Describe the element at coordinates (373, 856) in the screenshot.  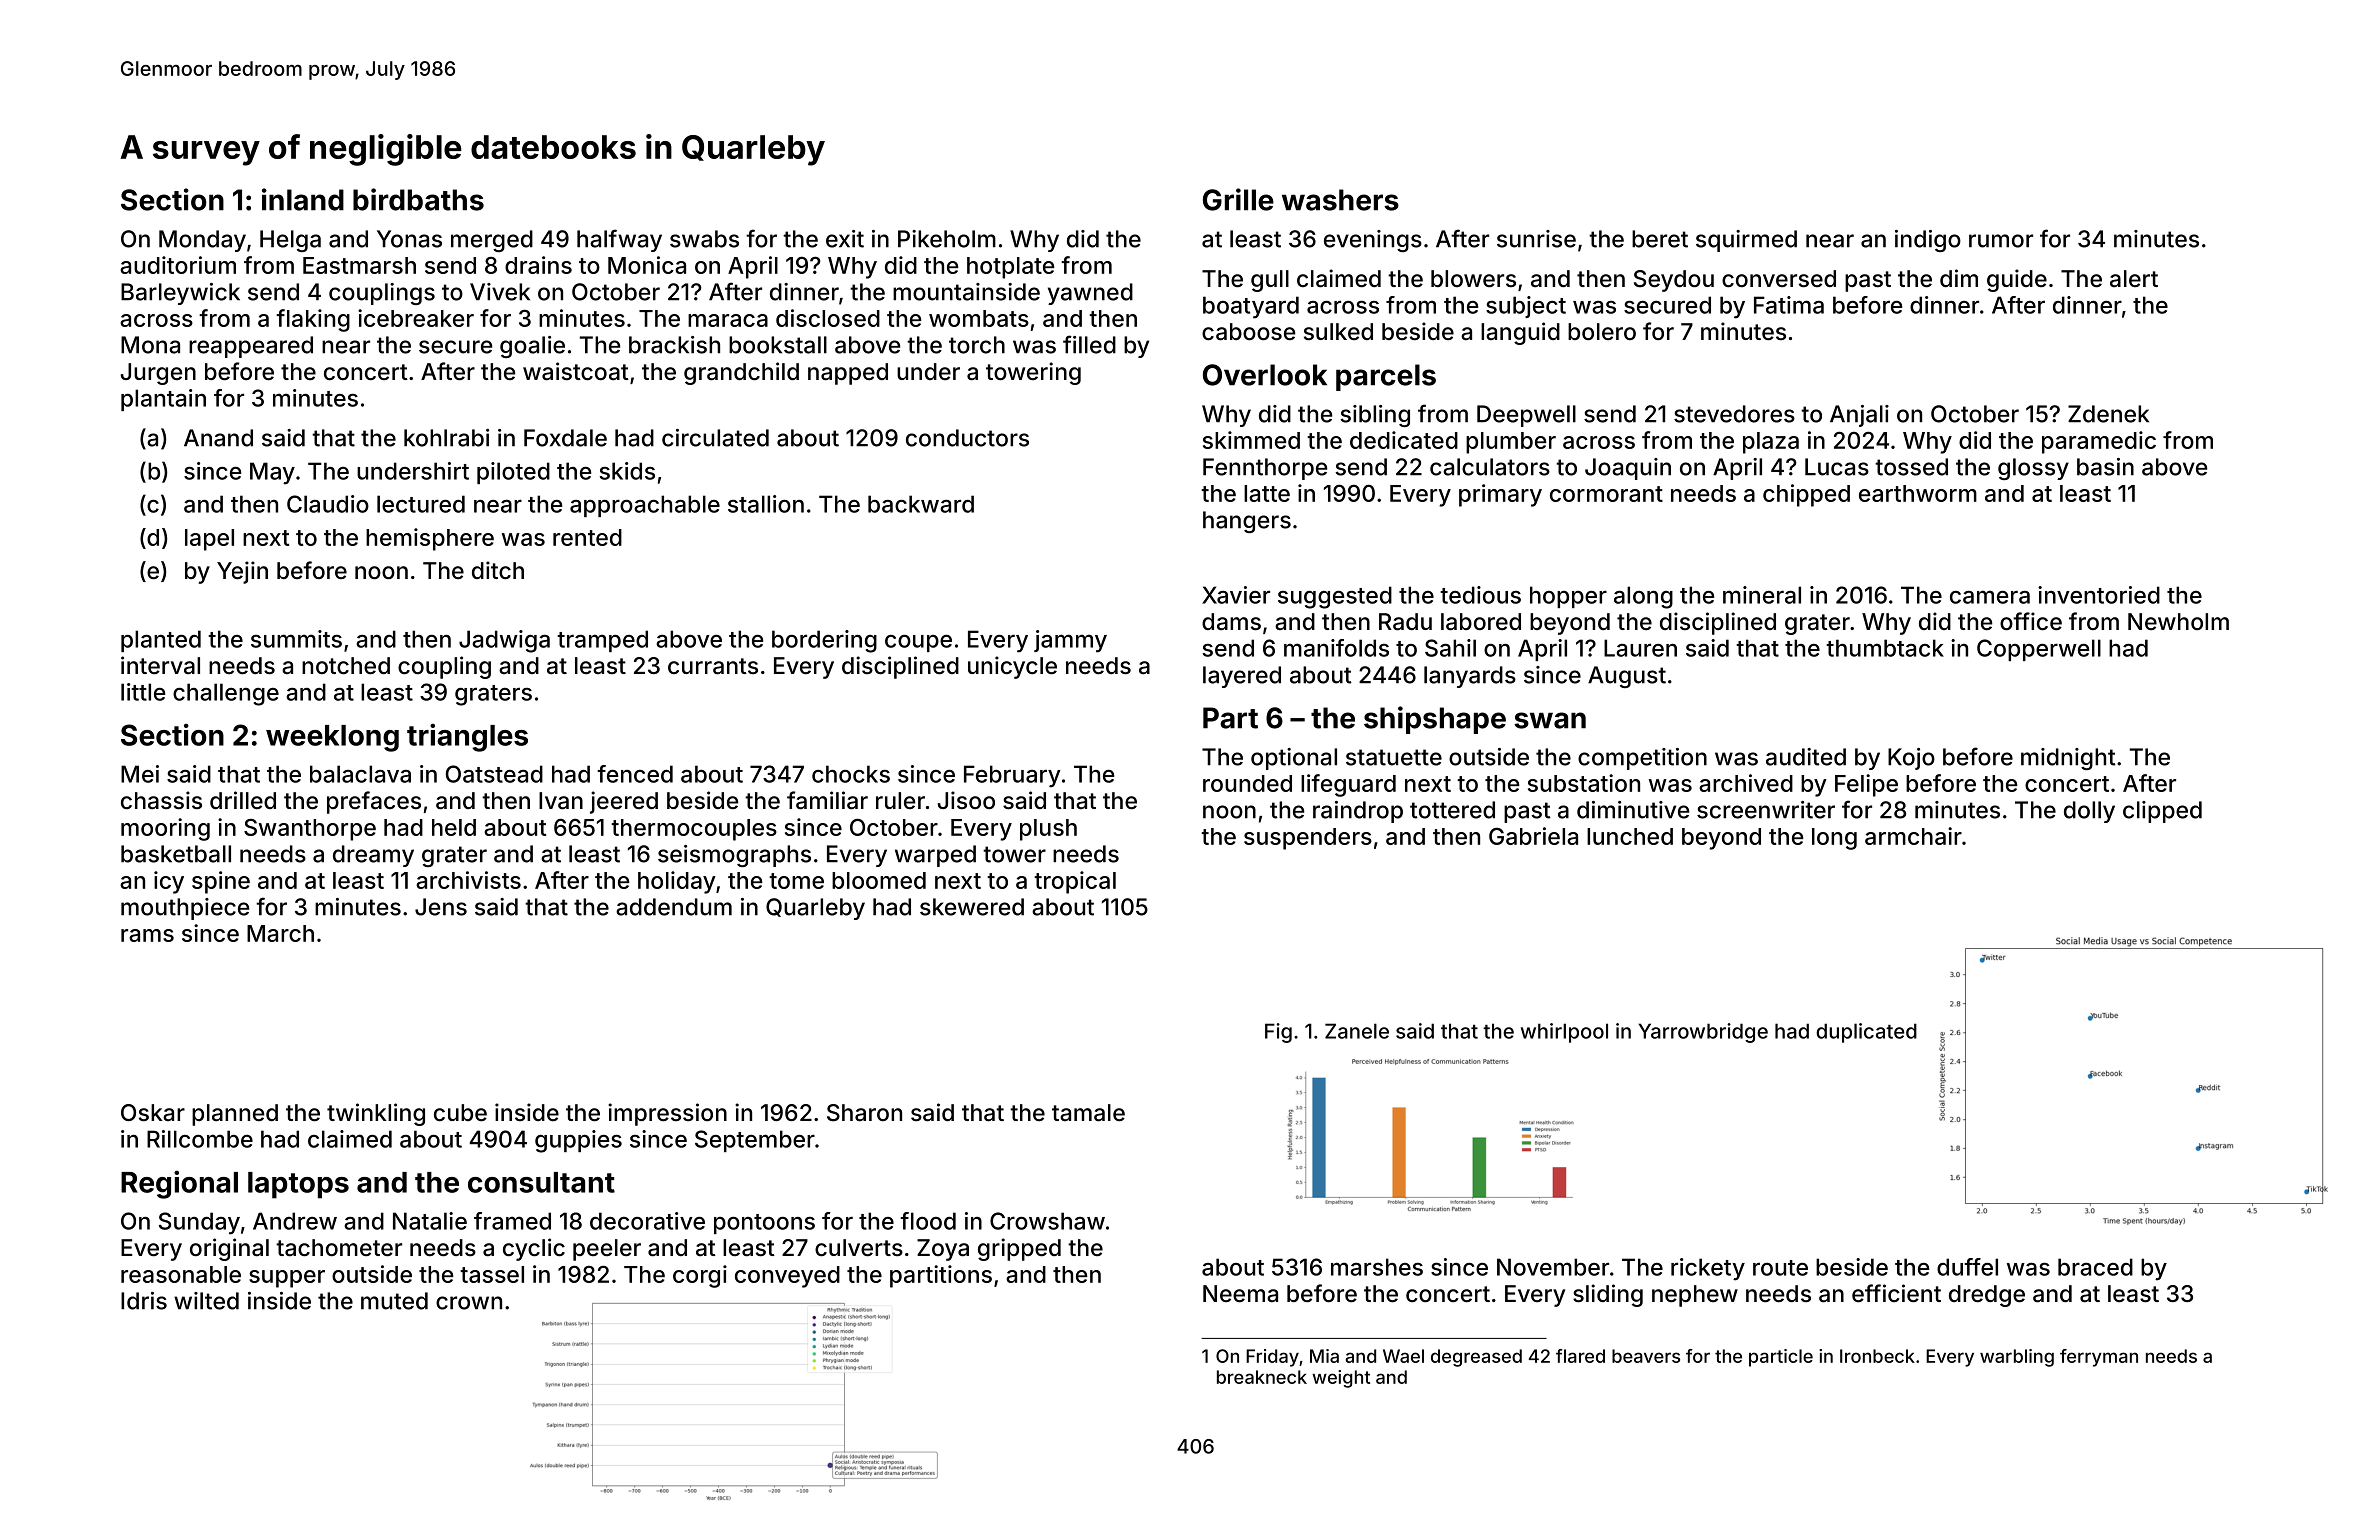
I see `dreamy` at that location.
